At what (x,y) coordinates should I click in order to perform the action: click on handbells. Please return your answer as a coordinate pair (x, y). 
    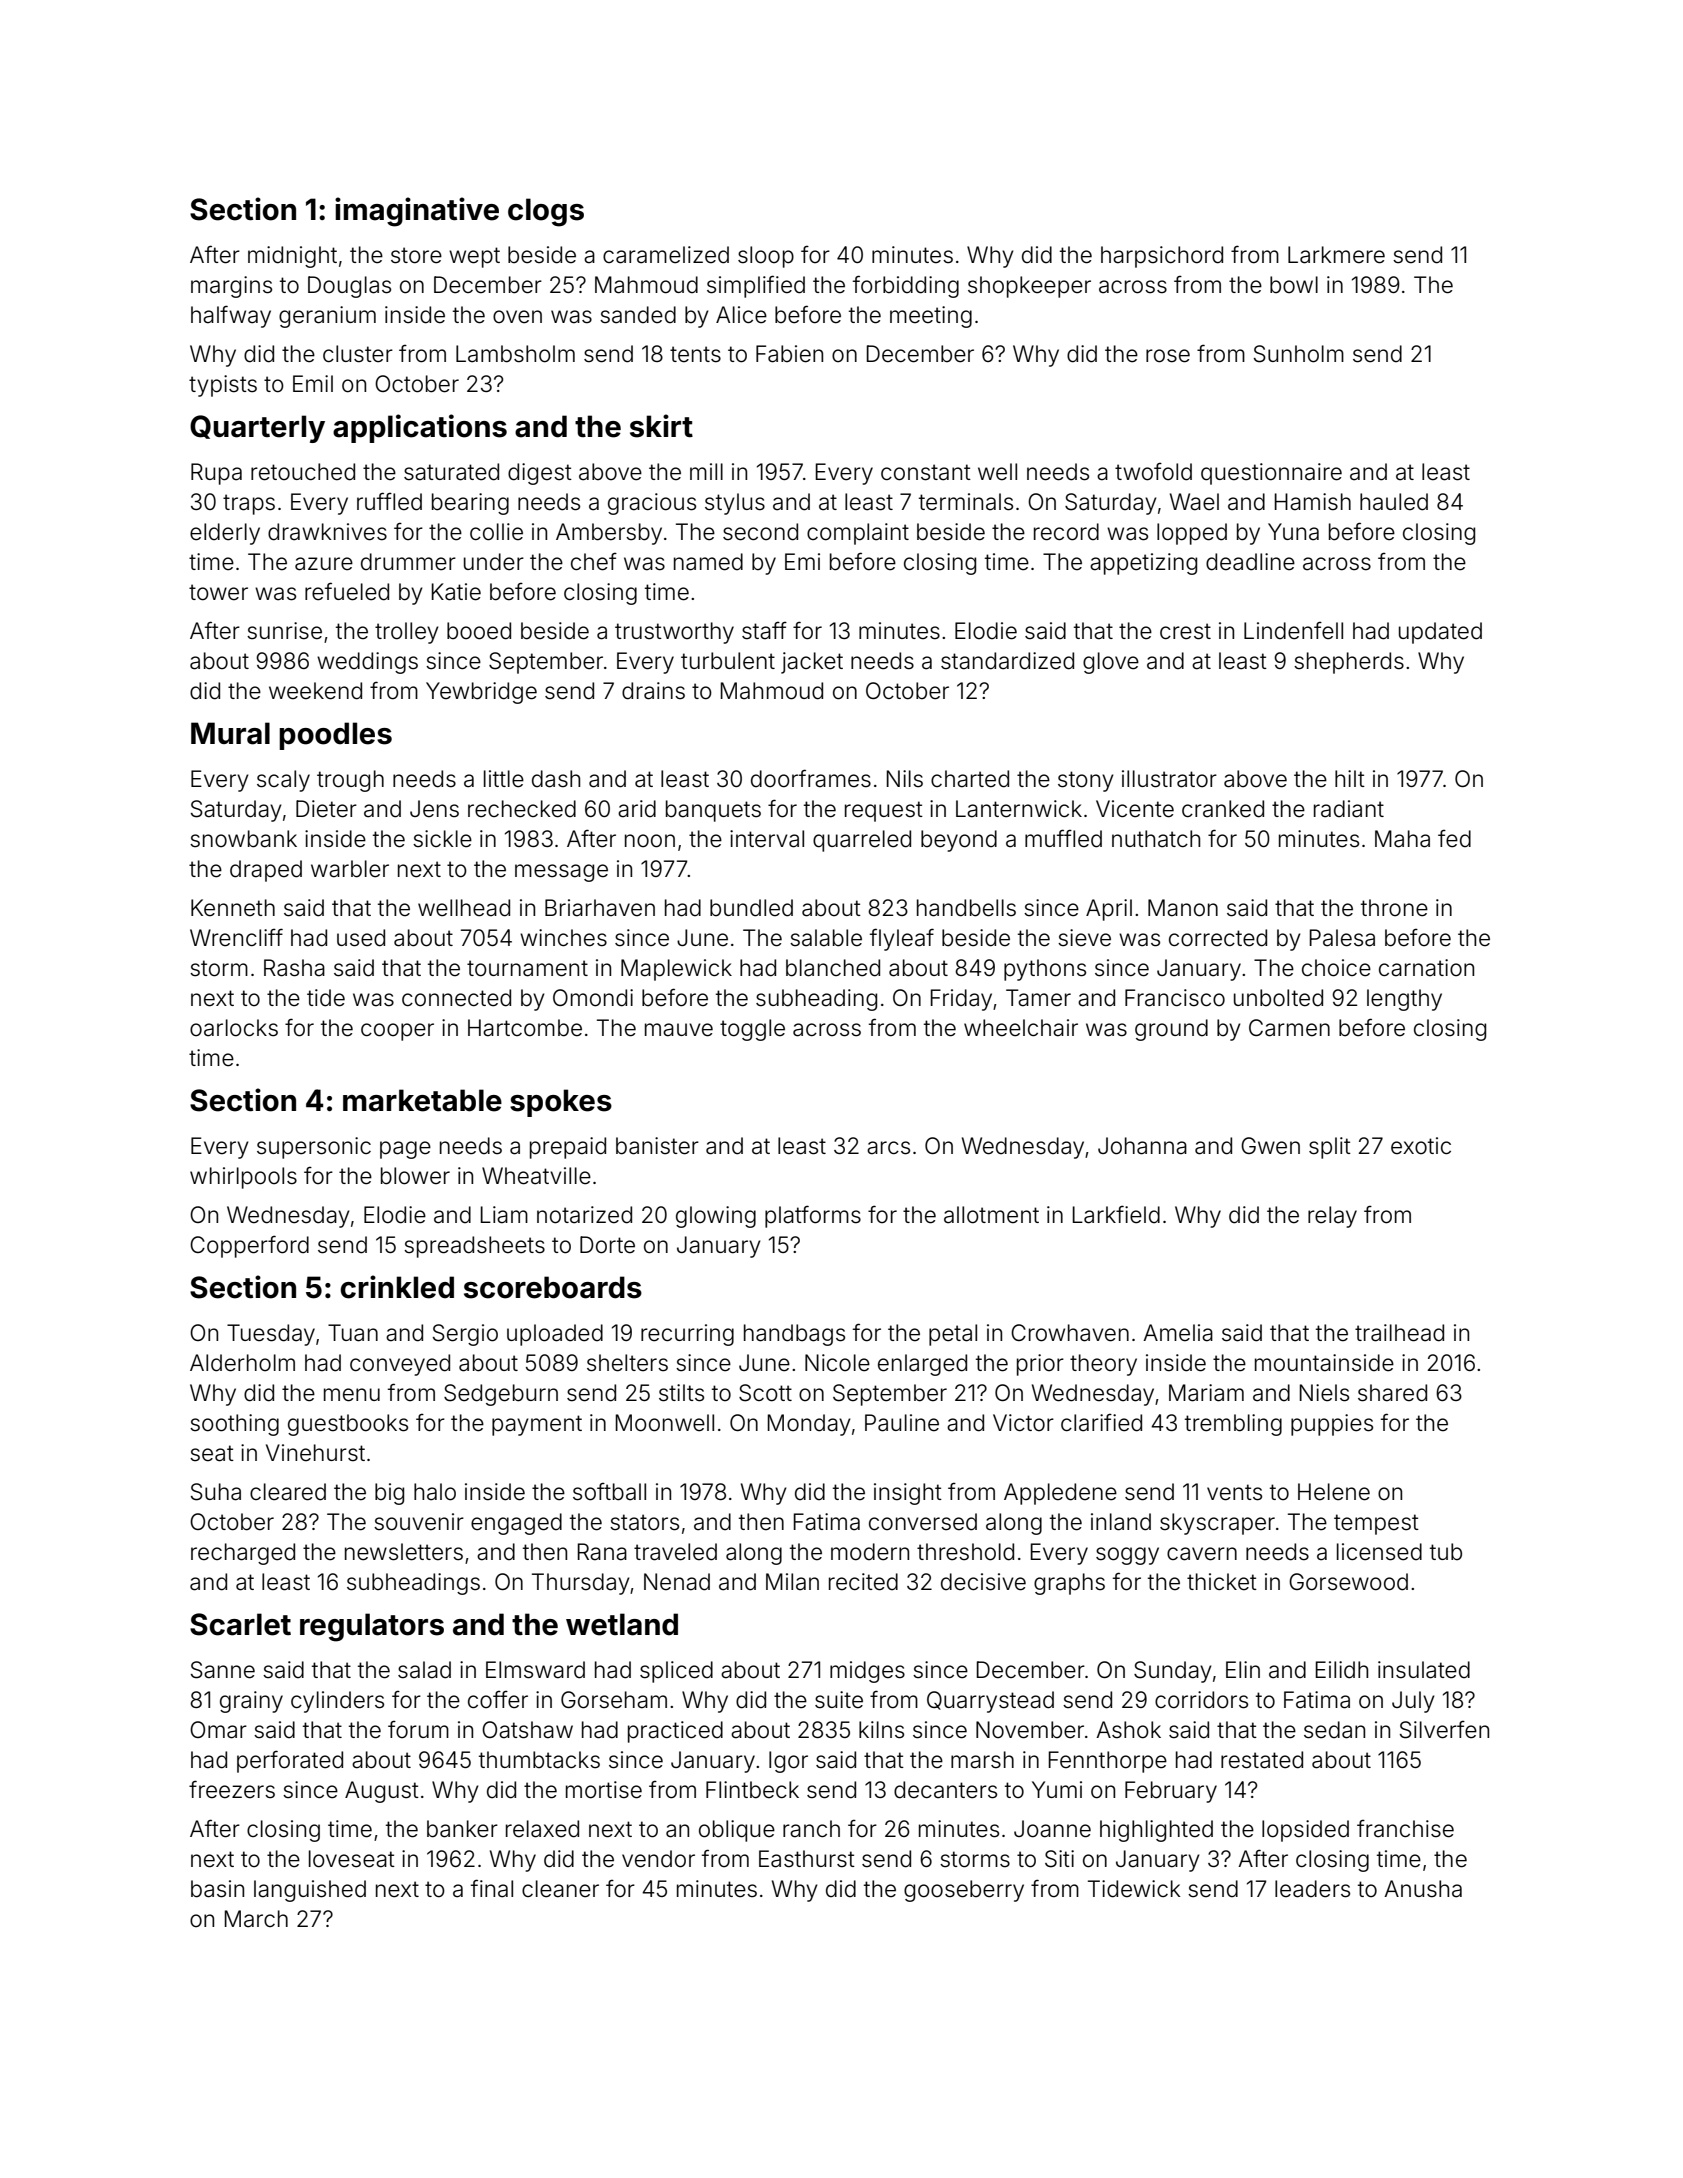
    Looking at the image, I should click on (966, 908).
